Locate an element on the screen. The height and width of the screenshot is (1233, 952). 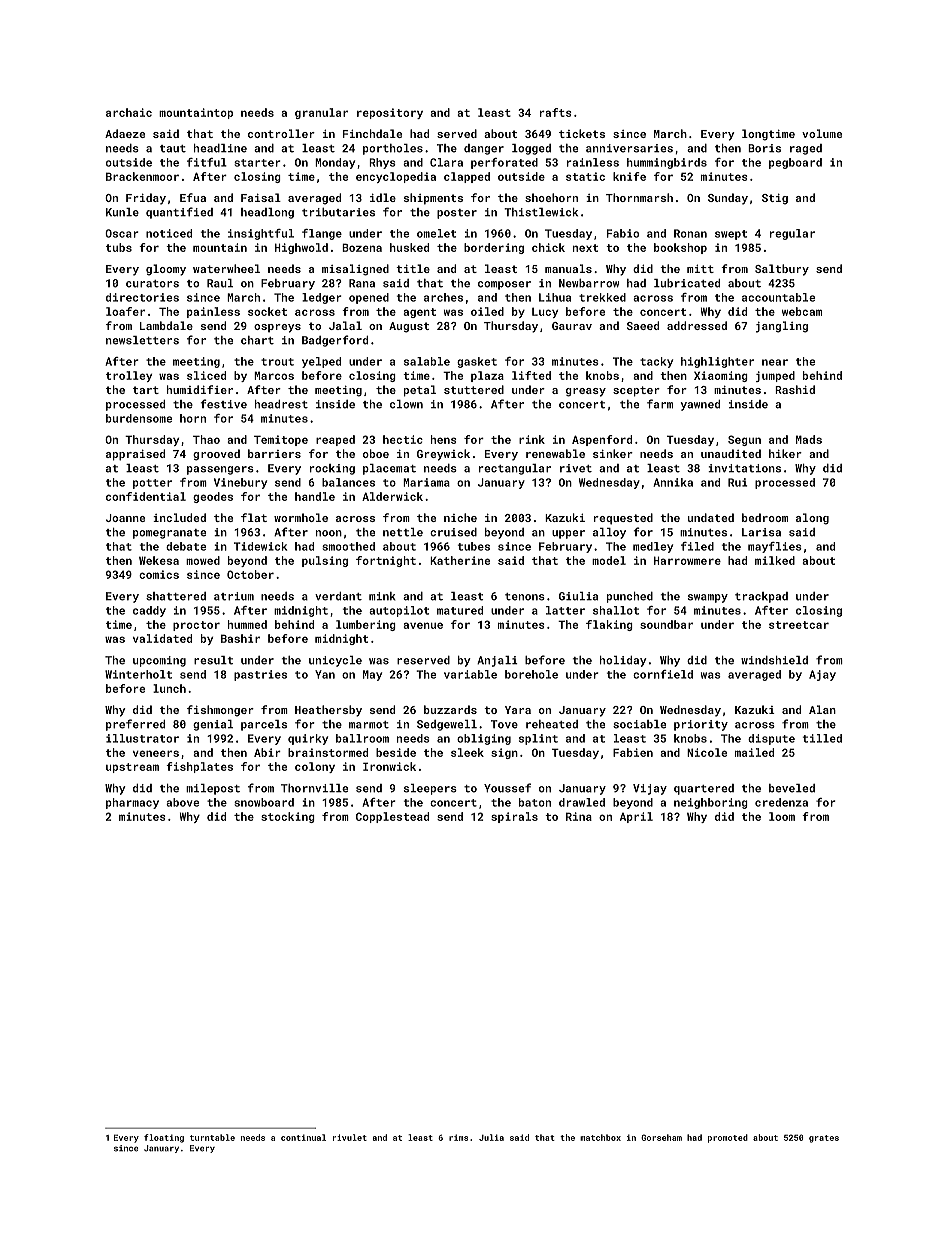
Gorseham is located at coordinates (661, 1137).
